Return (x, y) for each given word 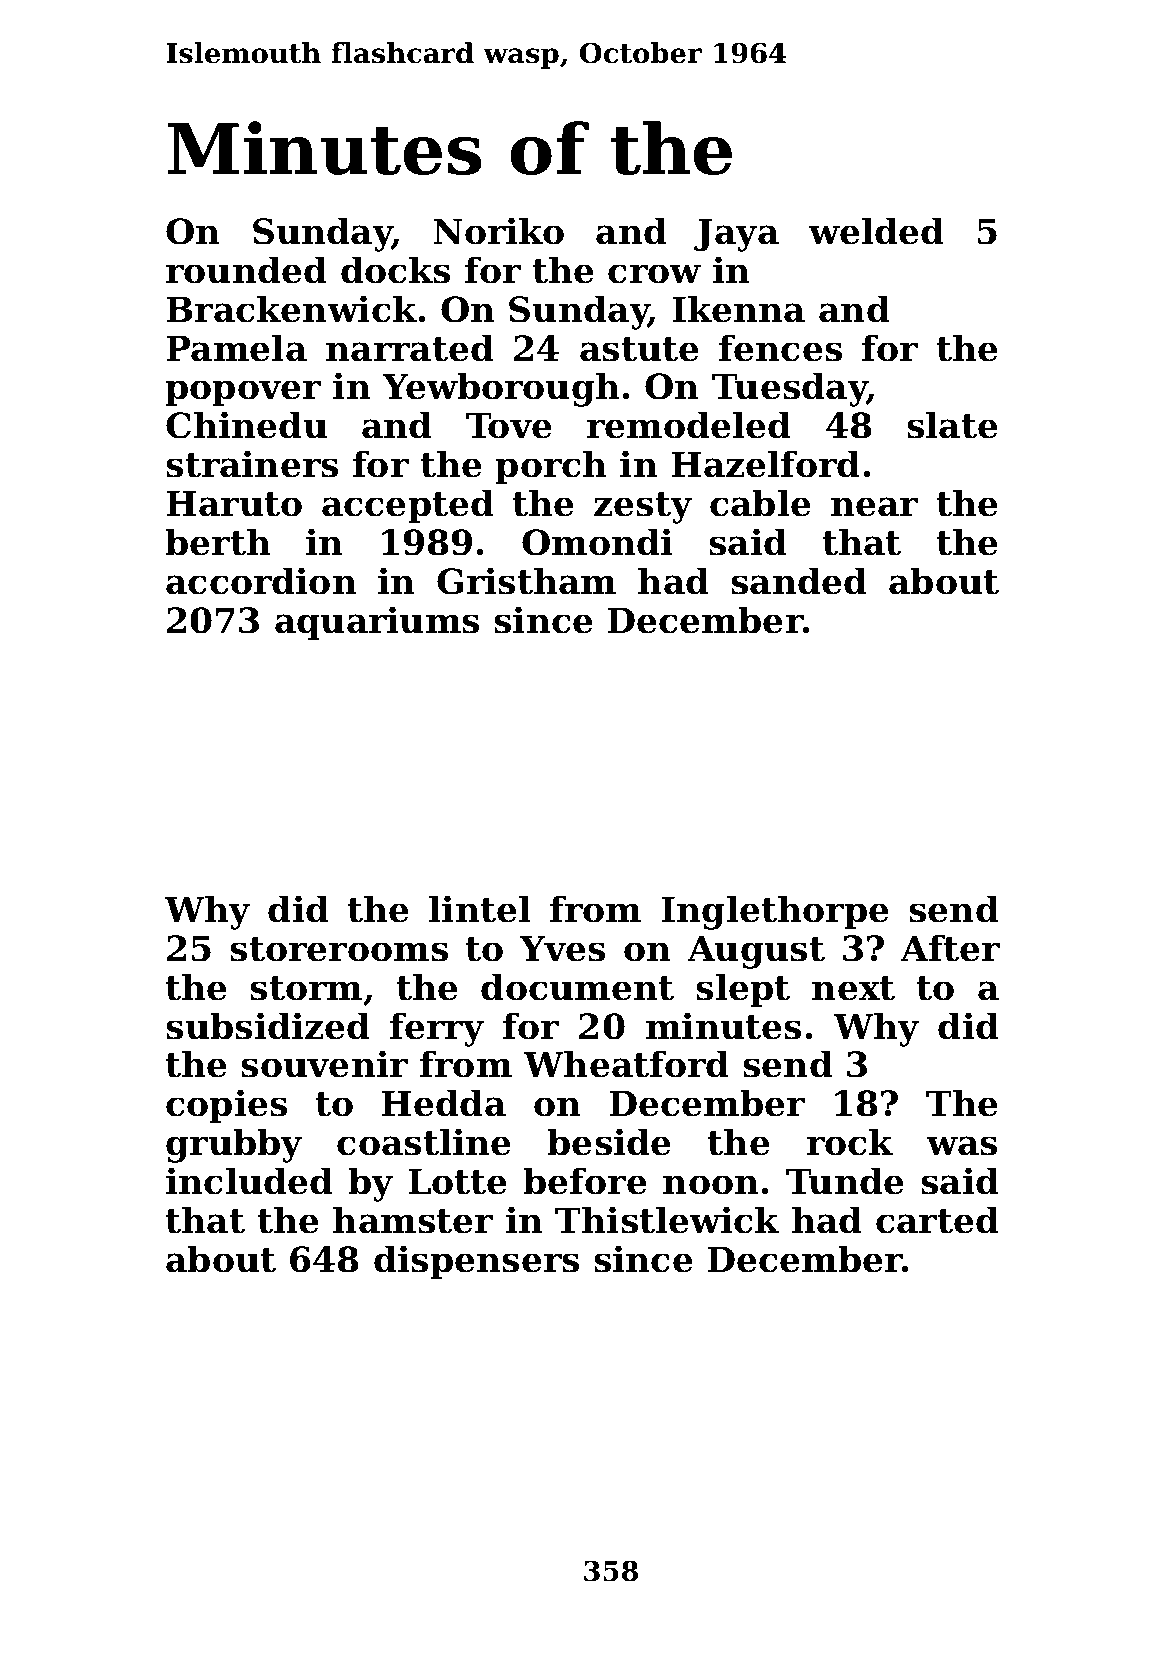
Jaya (736, 235)
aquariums (377, 623)
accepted (408, 506)
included (249, 1181)
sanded (799, 581)
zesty (643, 508)
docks (395, 270)
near (874, 507)
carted (937, 1220)
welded (876, 231)
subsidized (268, 1026)
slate (952, 425)
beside (609, 1142)
